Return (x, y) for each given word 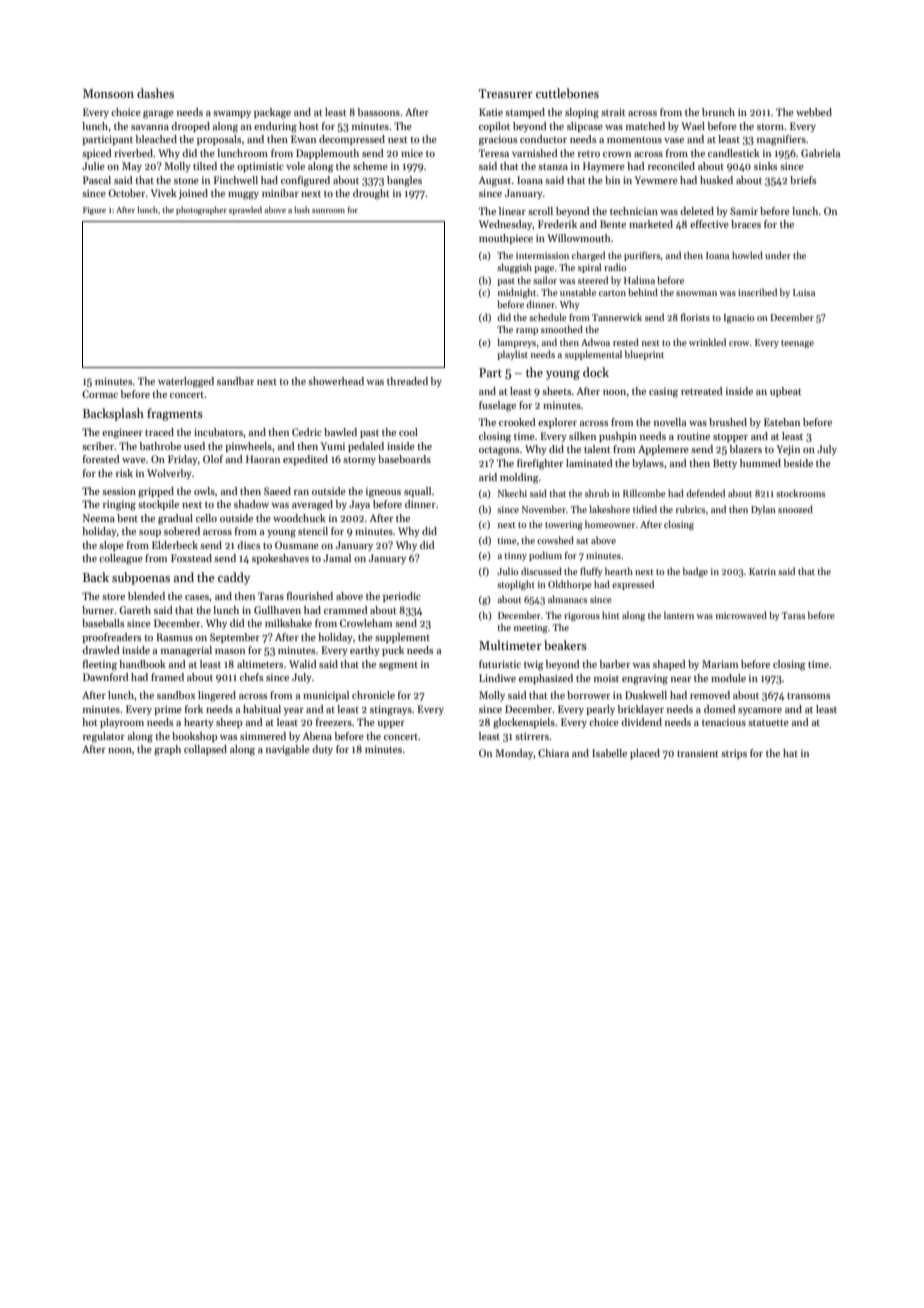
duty (322, 750)
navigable (288, 750)
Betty (725, 464)
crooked (517, 422)
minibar (280, 193)
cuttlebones (567, 93)
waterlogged (186, 382)
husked (716, 180)
